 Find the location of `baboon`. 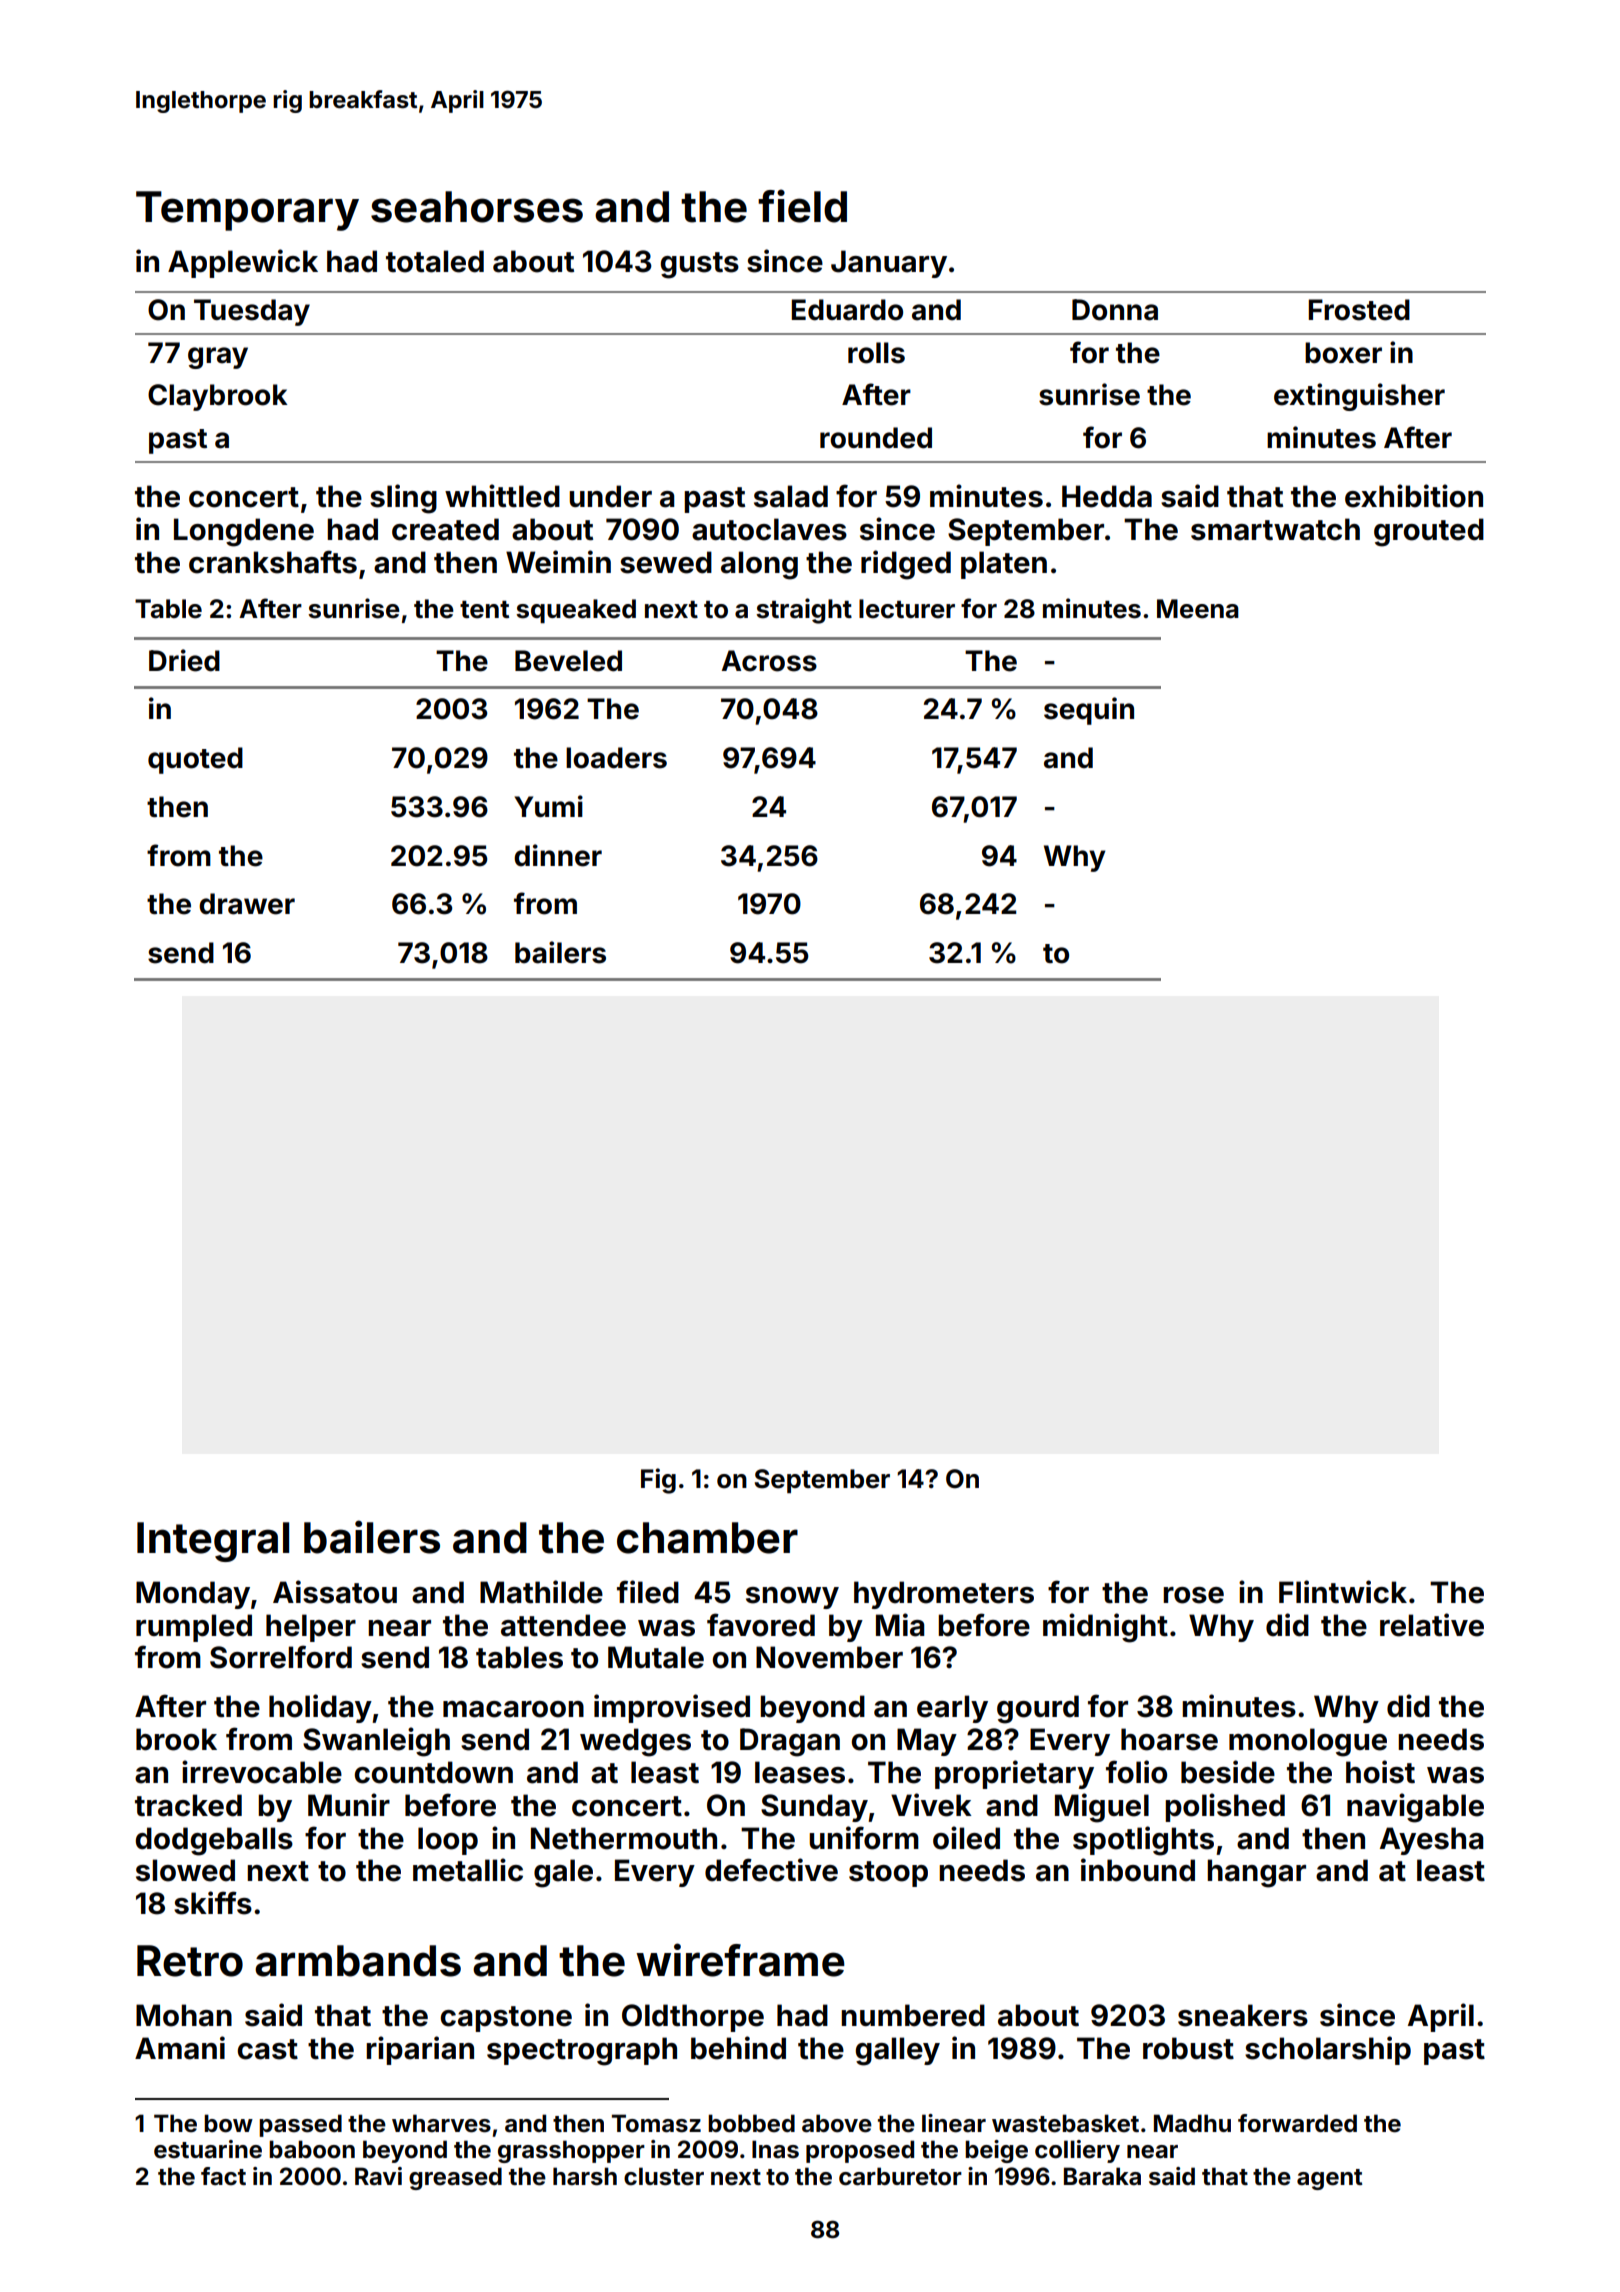

baboon is located at coordinates (312, 2149).
